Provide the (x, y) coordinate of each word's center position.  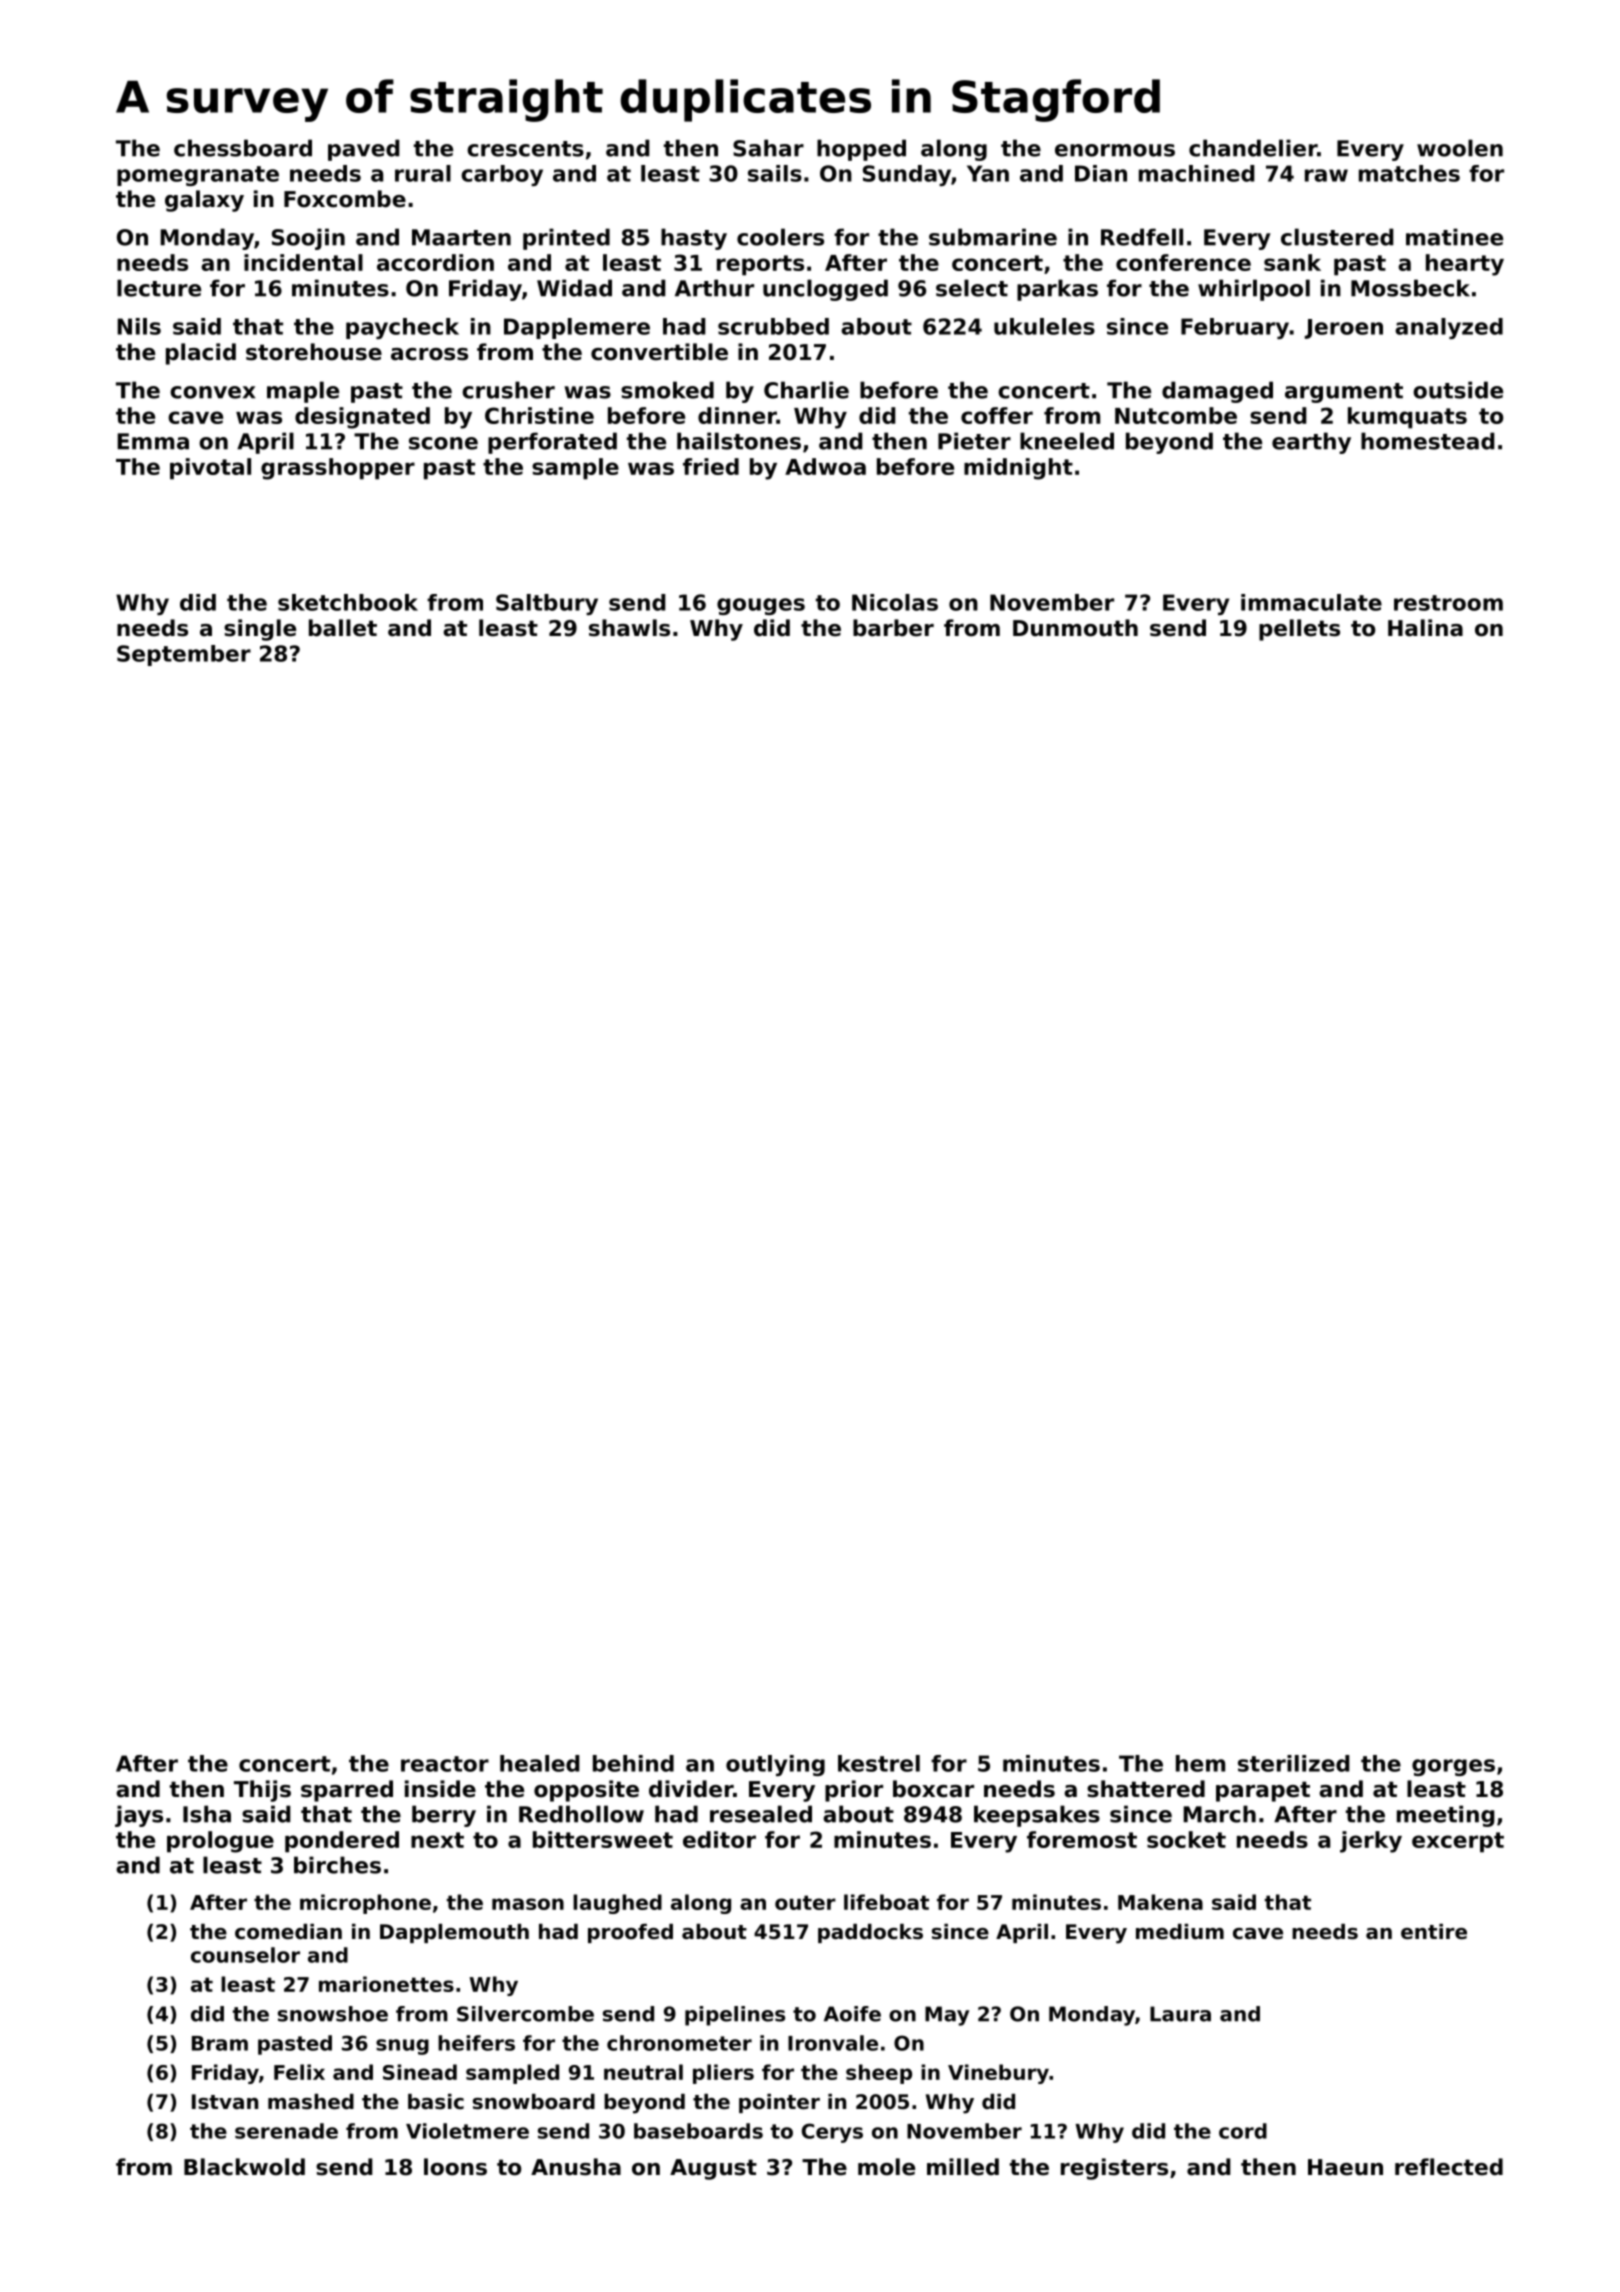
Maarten (461, 237)
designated (362, 418)
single (260, 630)
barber (893, 628)
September (184, 655)
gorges (1453, 1767)
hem (1200, 1763)
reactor (445, 1764)
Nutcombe (1176, 415)
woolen (1460, 148)
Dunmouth (1075, 628)
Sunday (907, 175)
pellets (1299, 630)
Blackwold (244, 2167)
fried (711, 466)
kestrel (879, 1763)
